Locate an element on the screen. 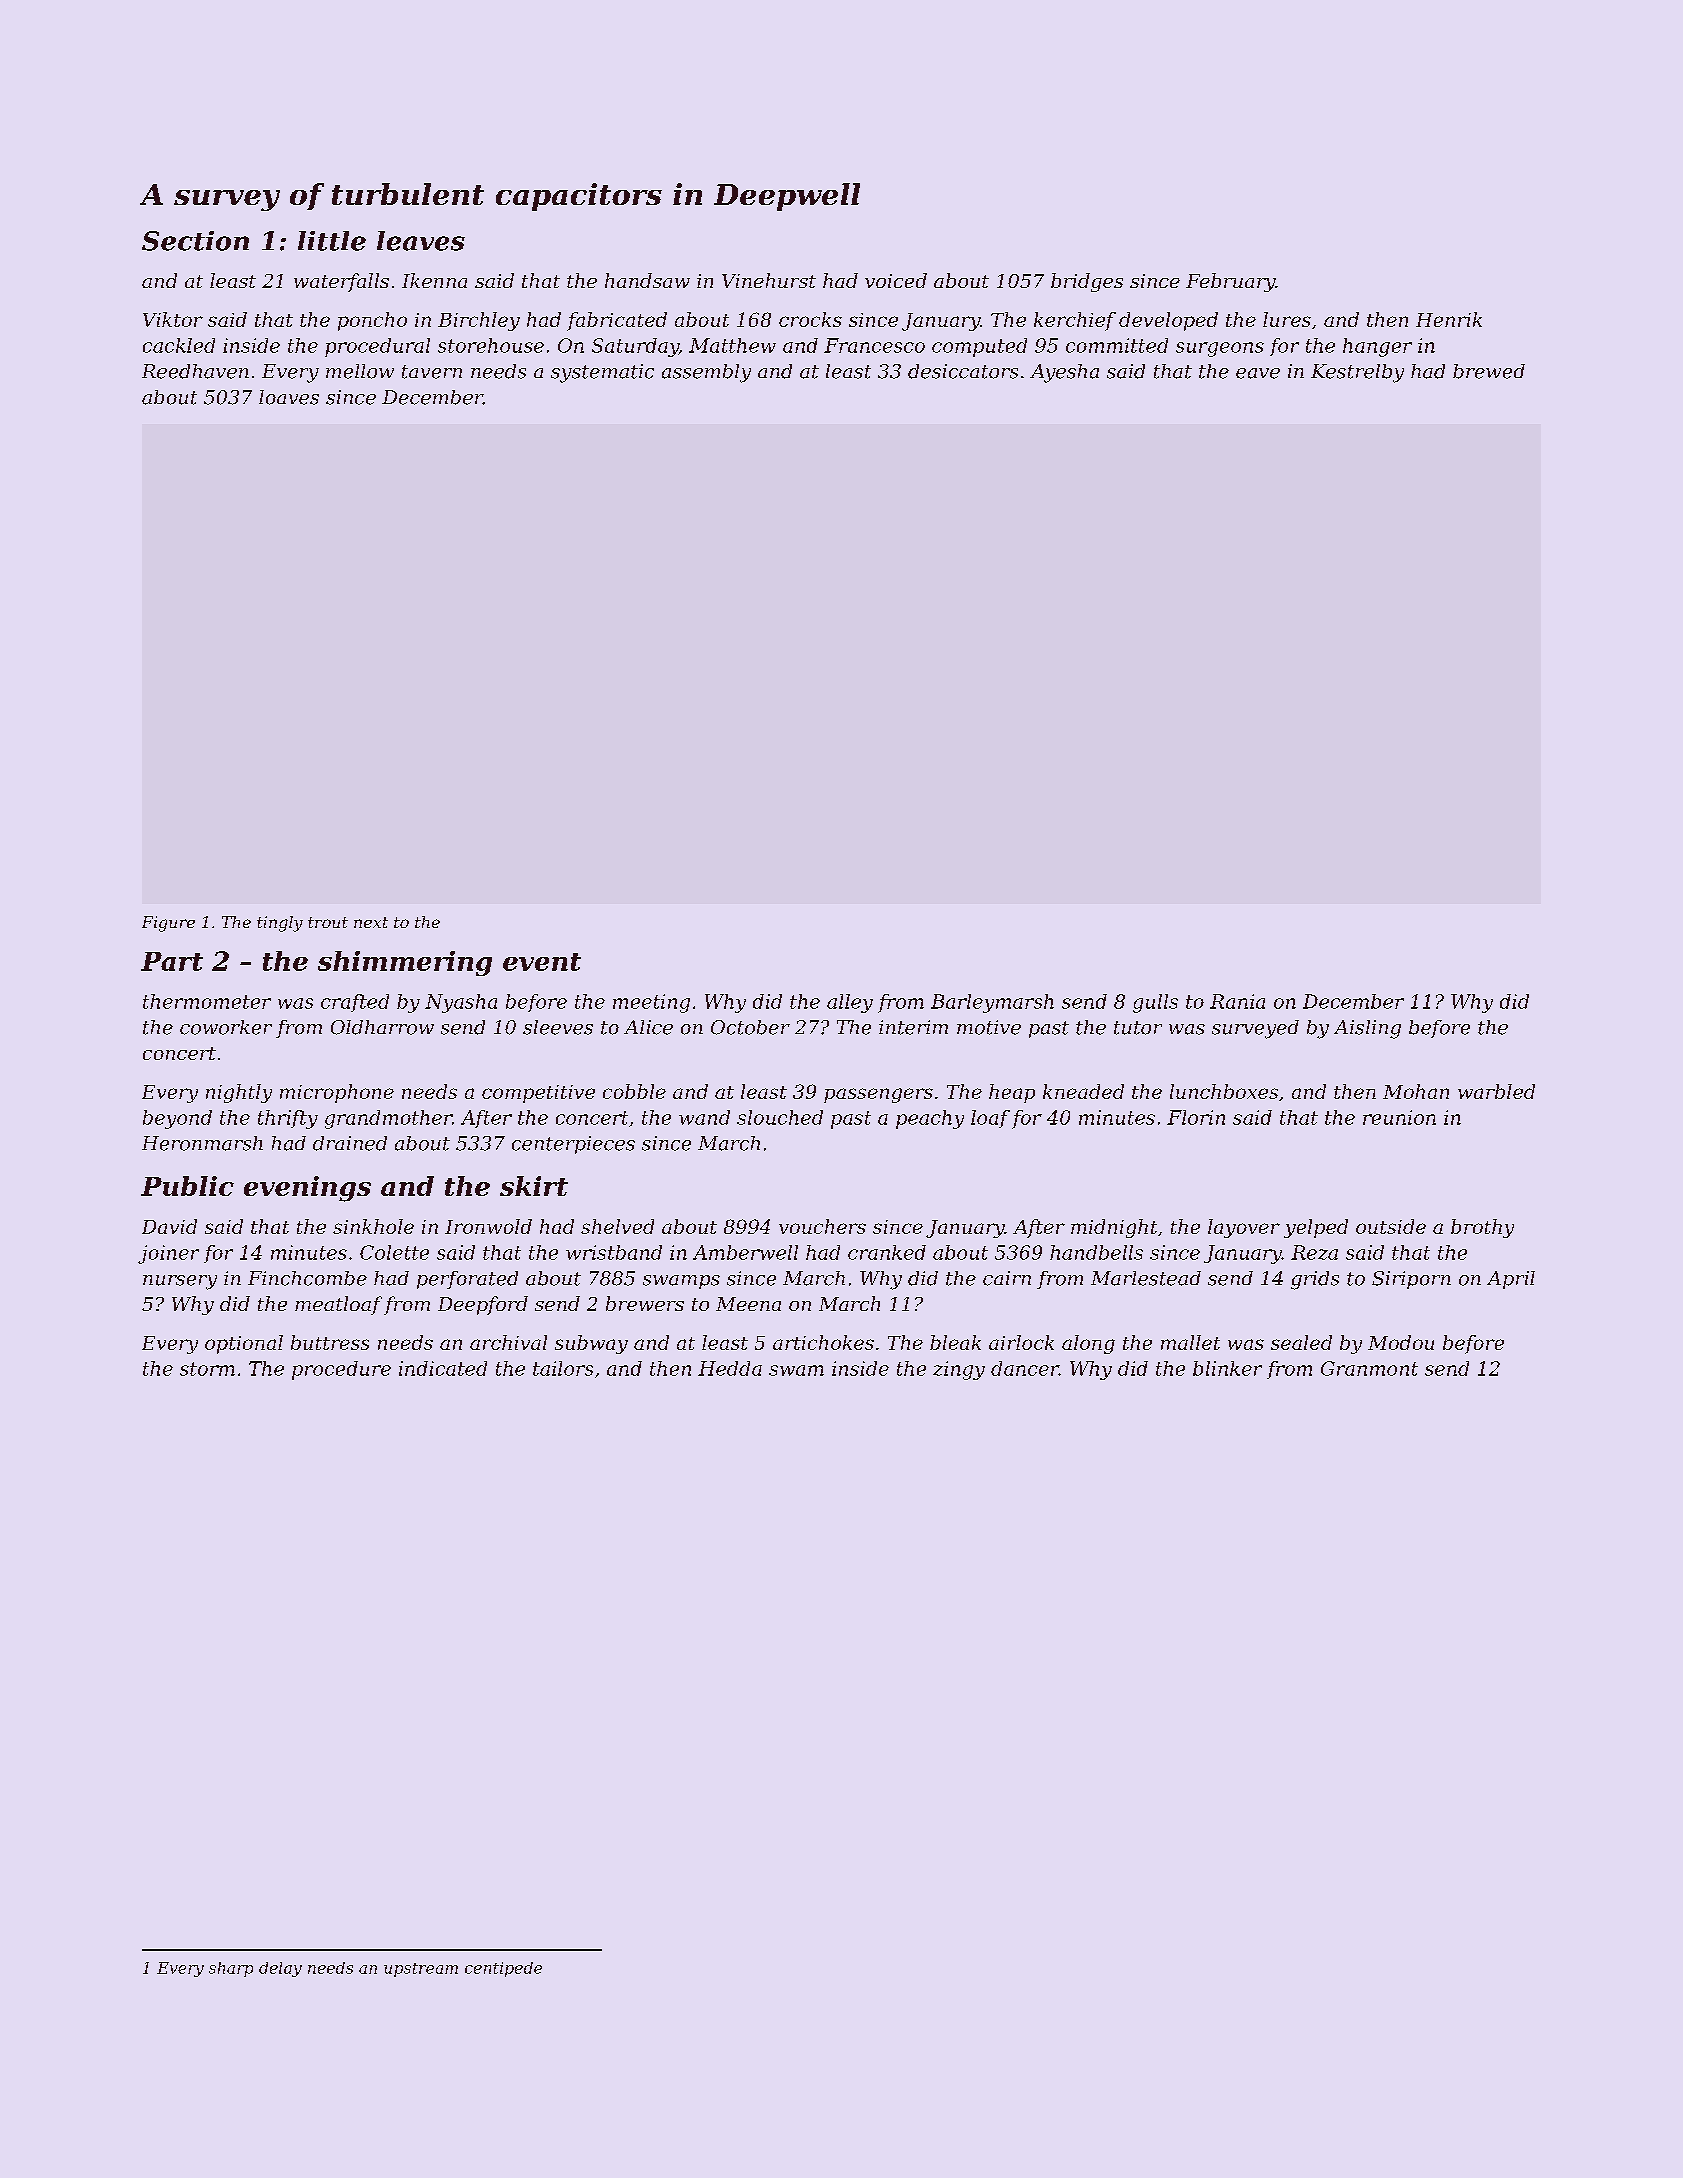 This screenshot has height=2178, width=1683. hanger is located at coordinates (1377, 347).
